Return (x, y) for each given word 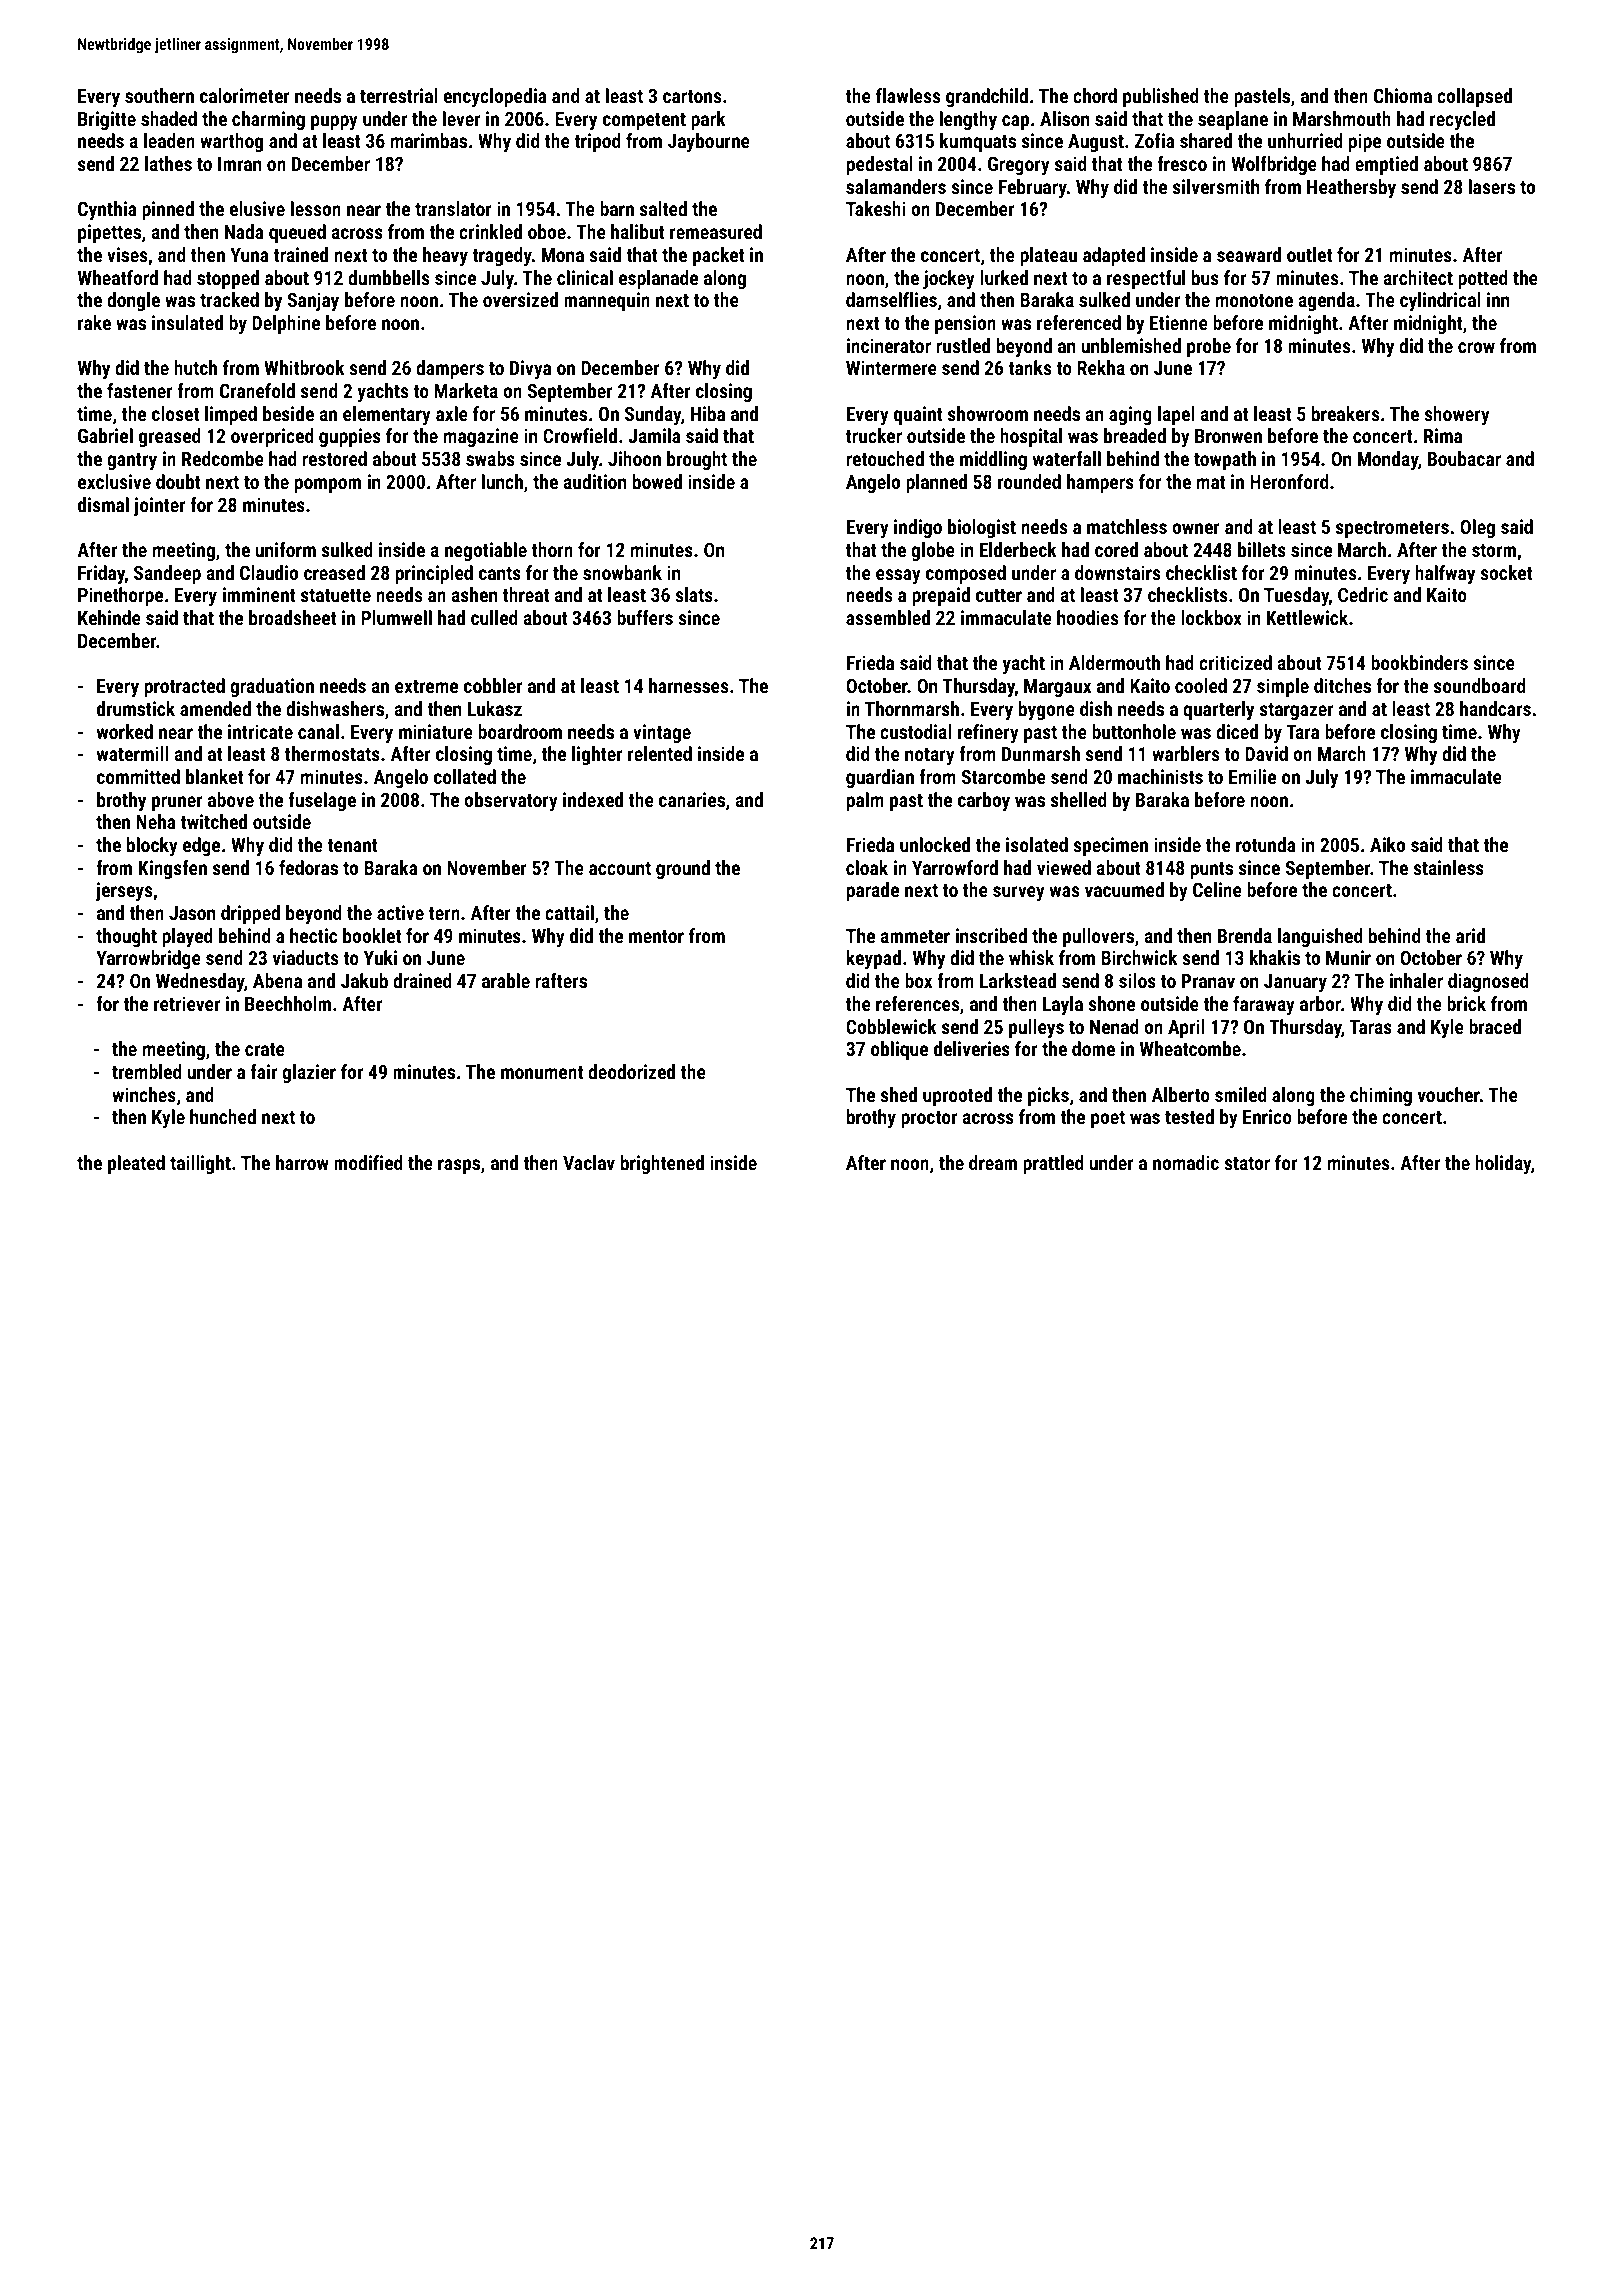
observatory (511, 801)
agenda (1326, 301)
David (1266, 753)
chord (1095, 95)
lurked (1004, 277)
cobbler (493, 685)
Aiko (1387, 844)
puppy (334, 122)
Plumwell (396, 617)
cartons (692, 96)
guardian (880, 778)
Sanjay (313, 301)
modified (368, 1162)
